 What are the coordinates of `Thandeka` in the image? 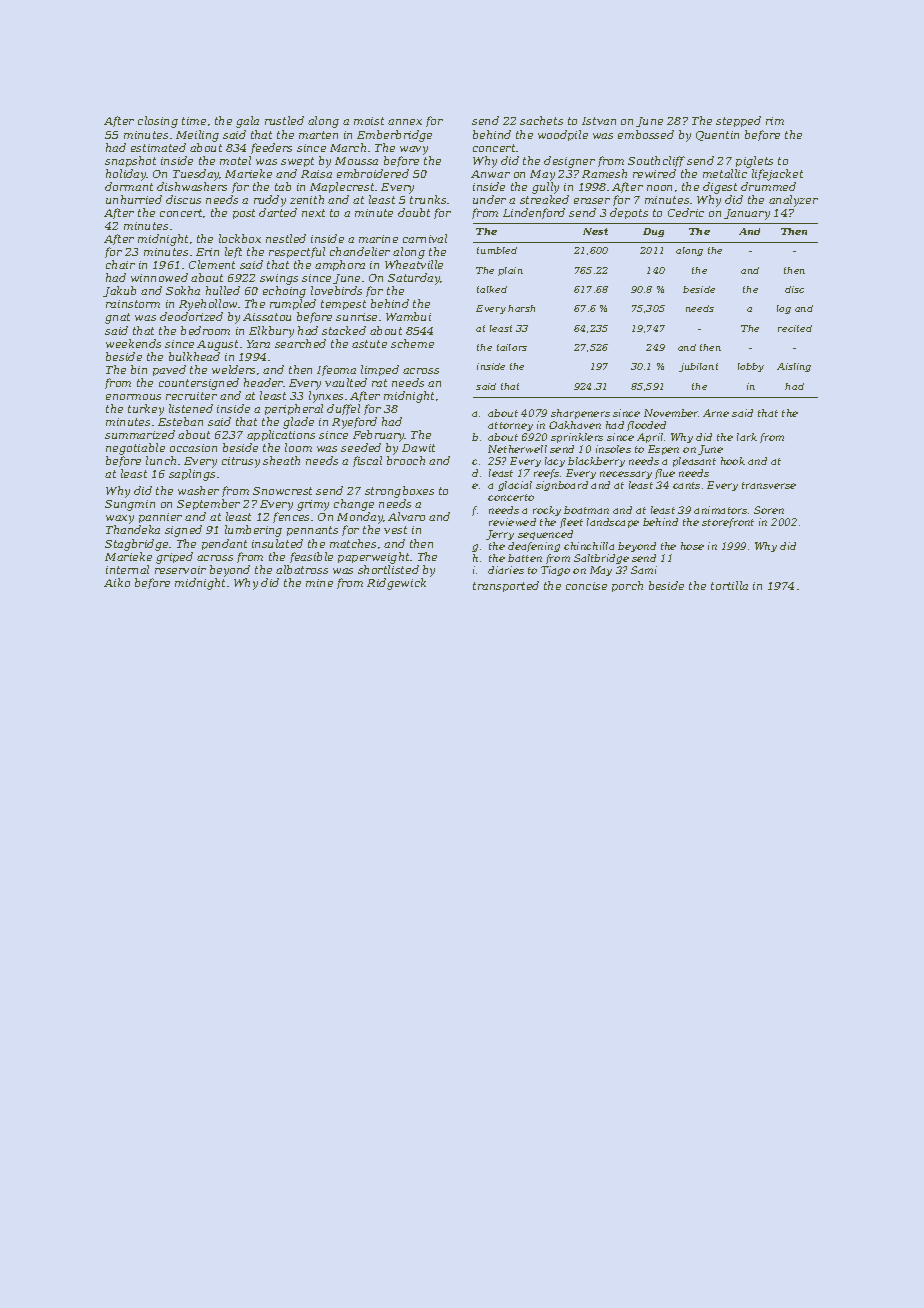 It's located at (133, 529).
